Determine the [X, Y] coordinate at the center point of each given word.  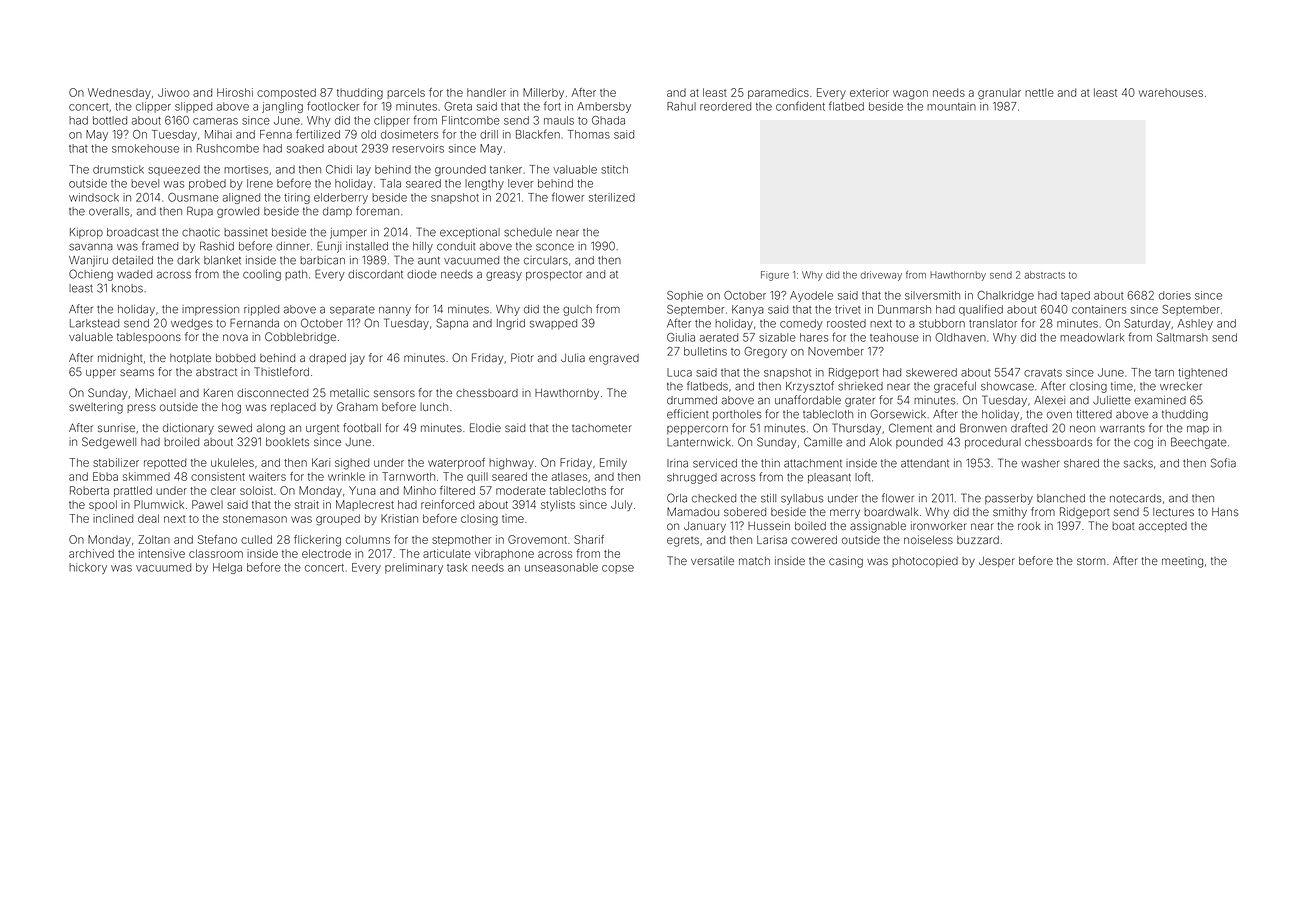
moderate [521, 490]
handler [486, 92]
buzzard [978, 540]
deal [148, 518]
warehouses [1171, 93]
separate [352, 310]
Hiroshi [235, 92]
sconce [555, 247]
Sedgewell [109, 443]
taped [1075, 296]
